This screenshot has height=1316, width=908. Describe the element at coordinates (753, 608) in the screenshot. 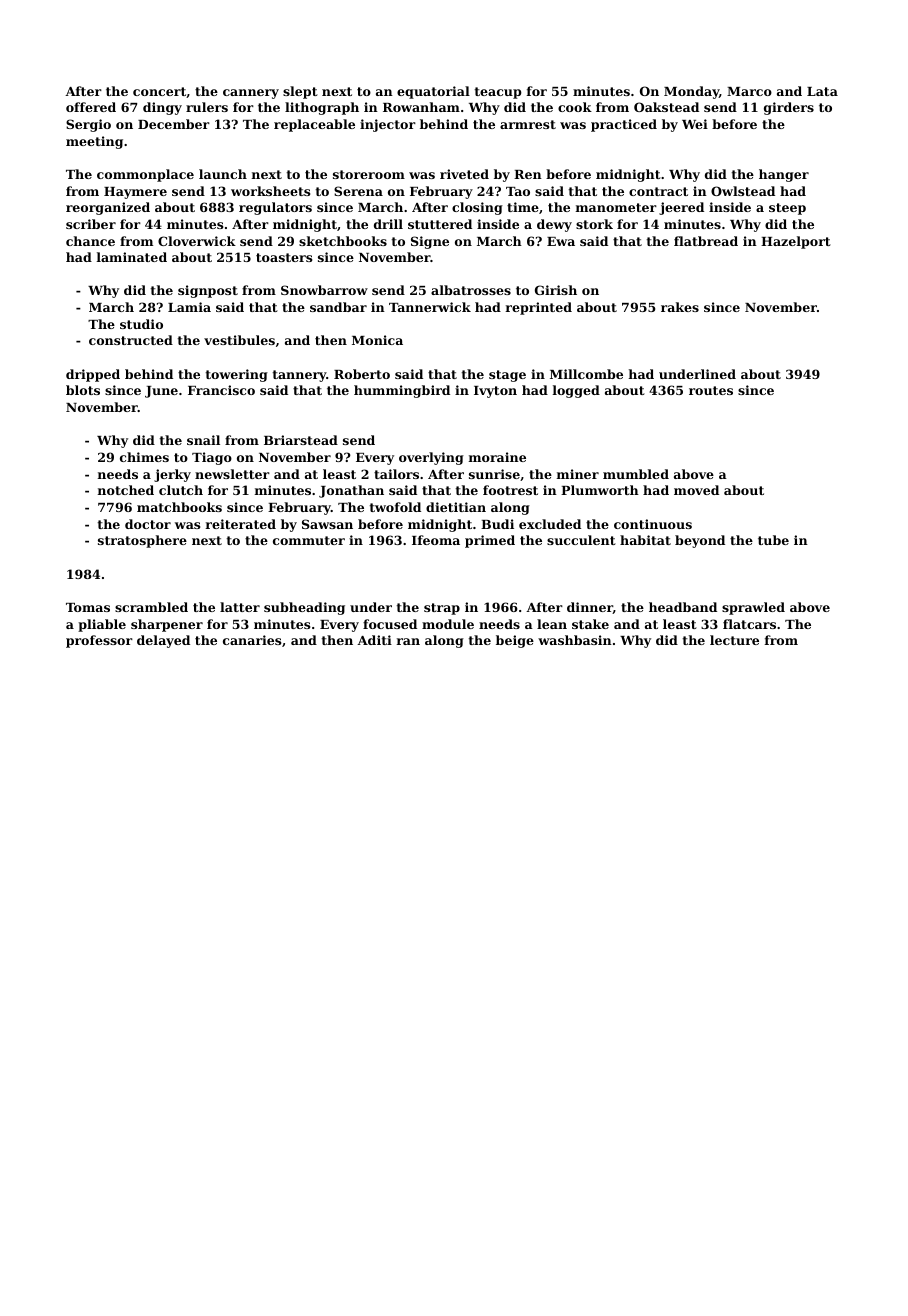

I see `sprawled` at that location.
